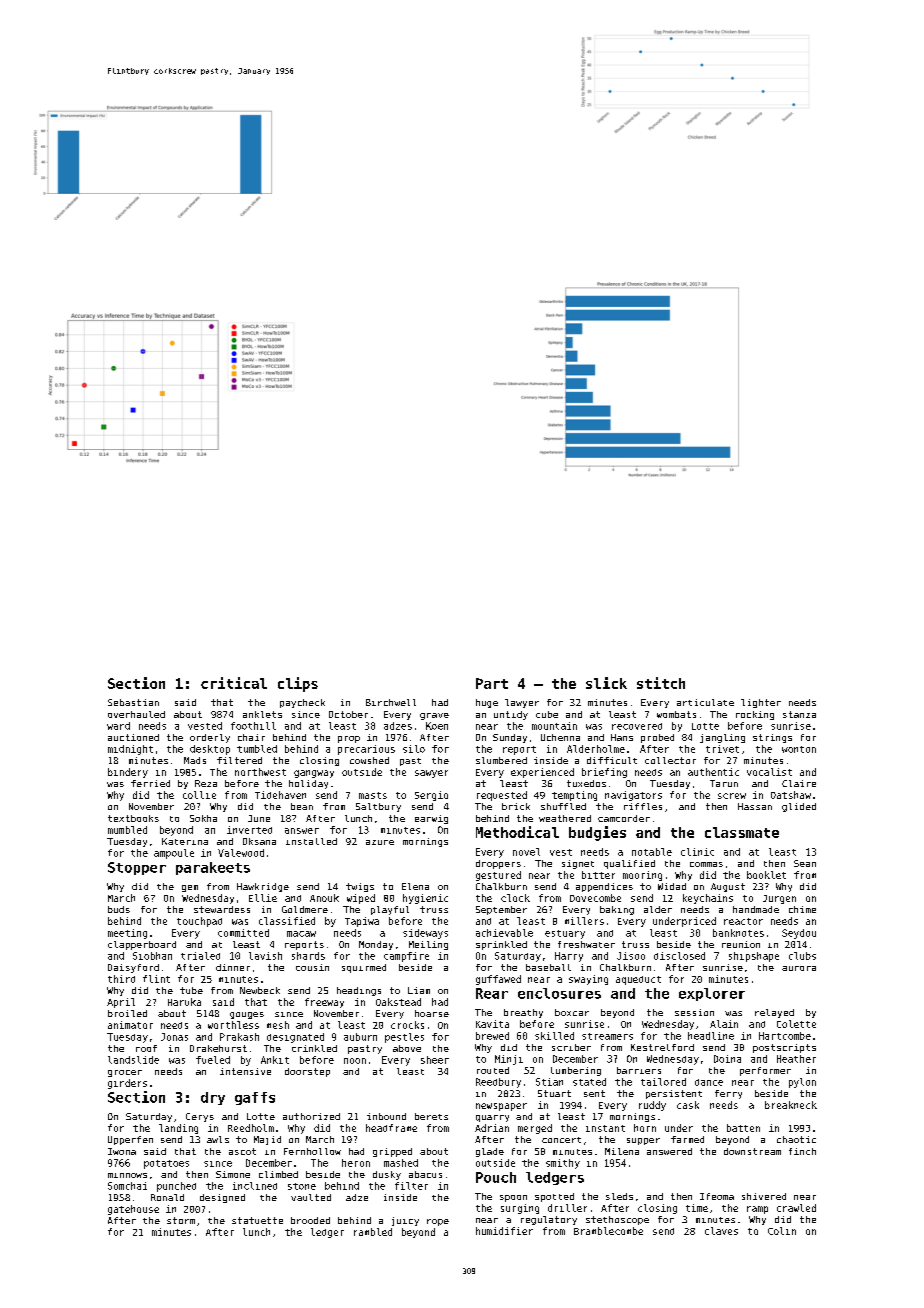 Image resolution: width=924 pixels, height=1308 pixels. I want to click on critical, so click(234, 683).
